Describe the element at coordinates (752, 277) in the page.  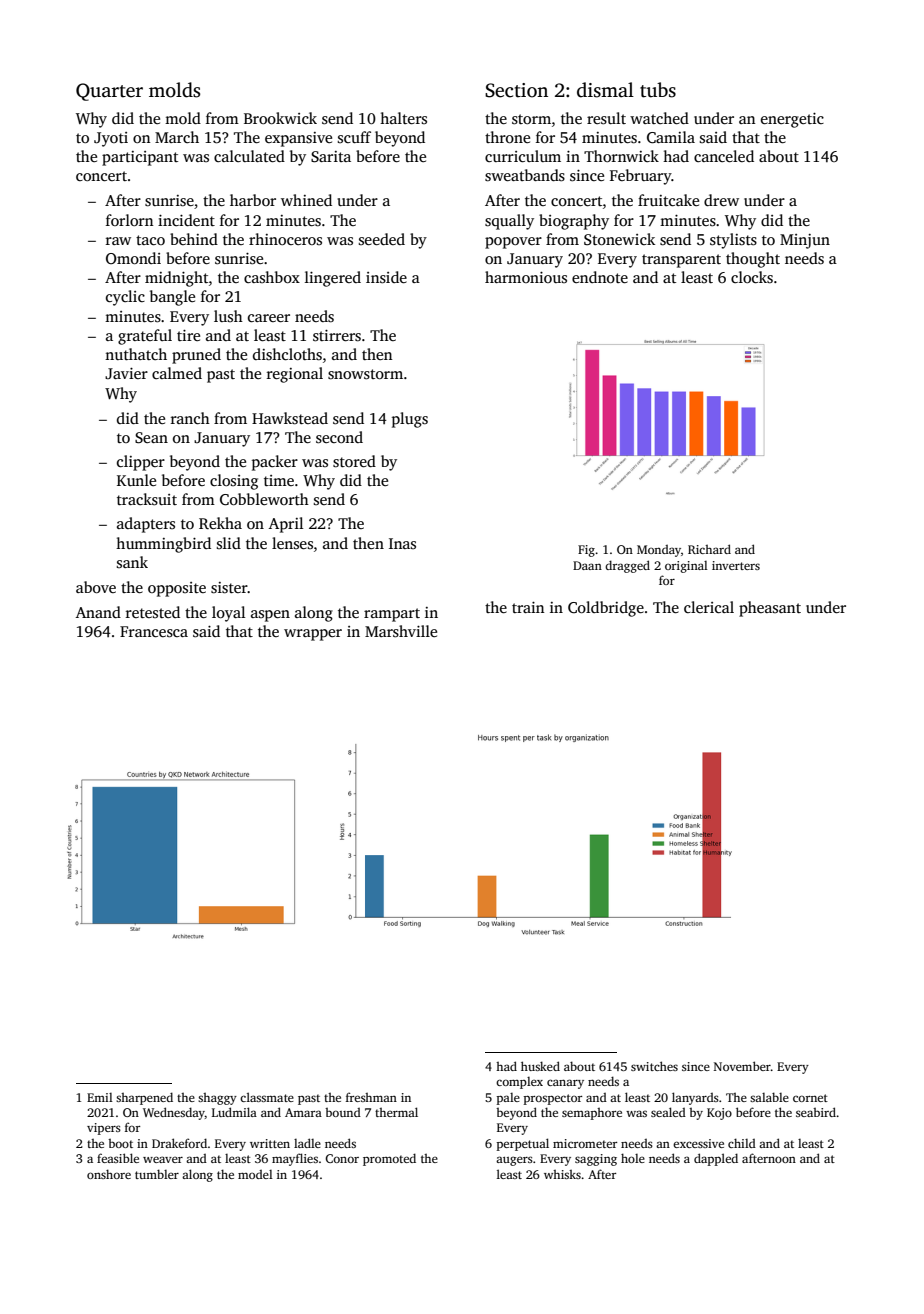
I see `clocks` at that location.
